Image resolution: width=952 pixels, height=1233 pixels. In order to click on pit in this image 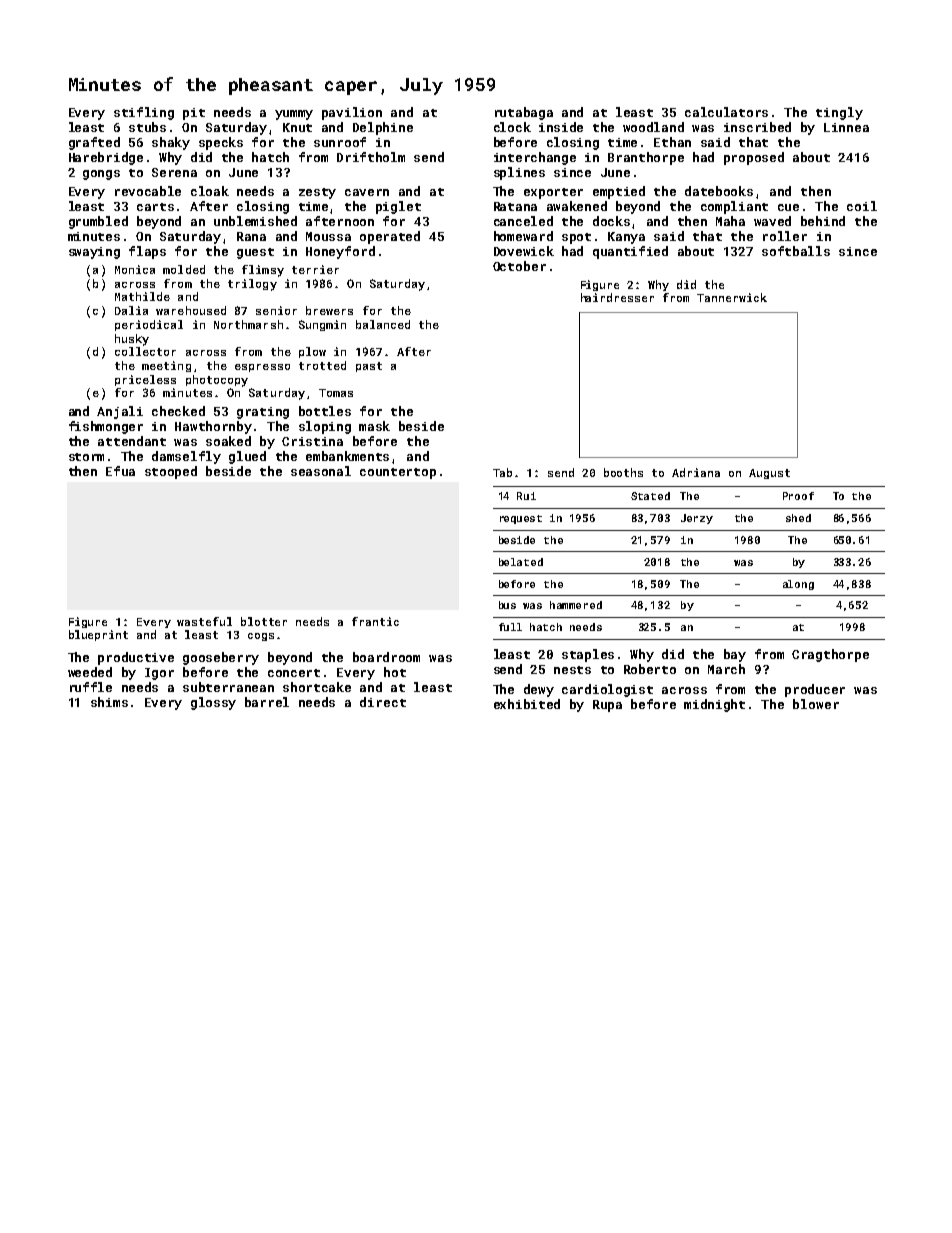, I will do `click(194, 114)`.
